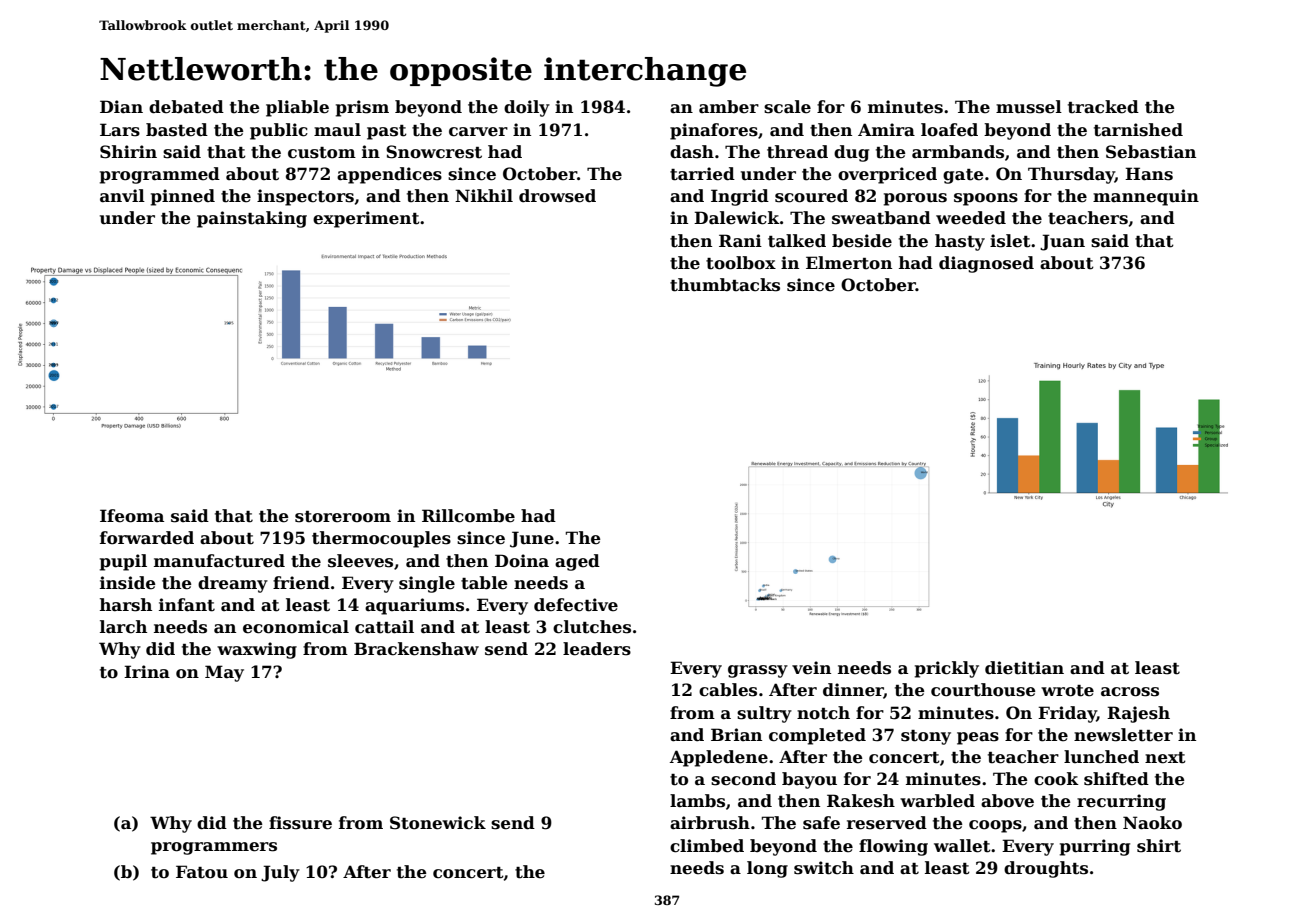 This screenshot has height=924, width=1308. What do you see at coordinates (300, 823) in the screenshot?
I see `fissure` at bounding box center [300, 823].
